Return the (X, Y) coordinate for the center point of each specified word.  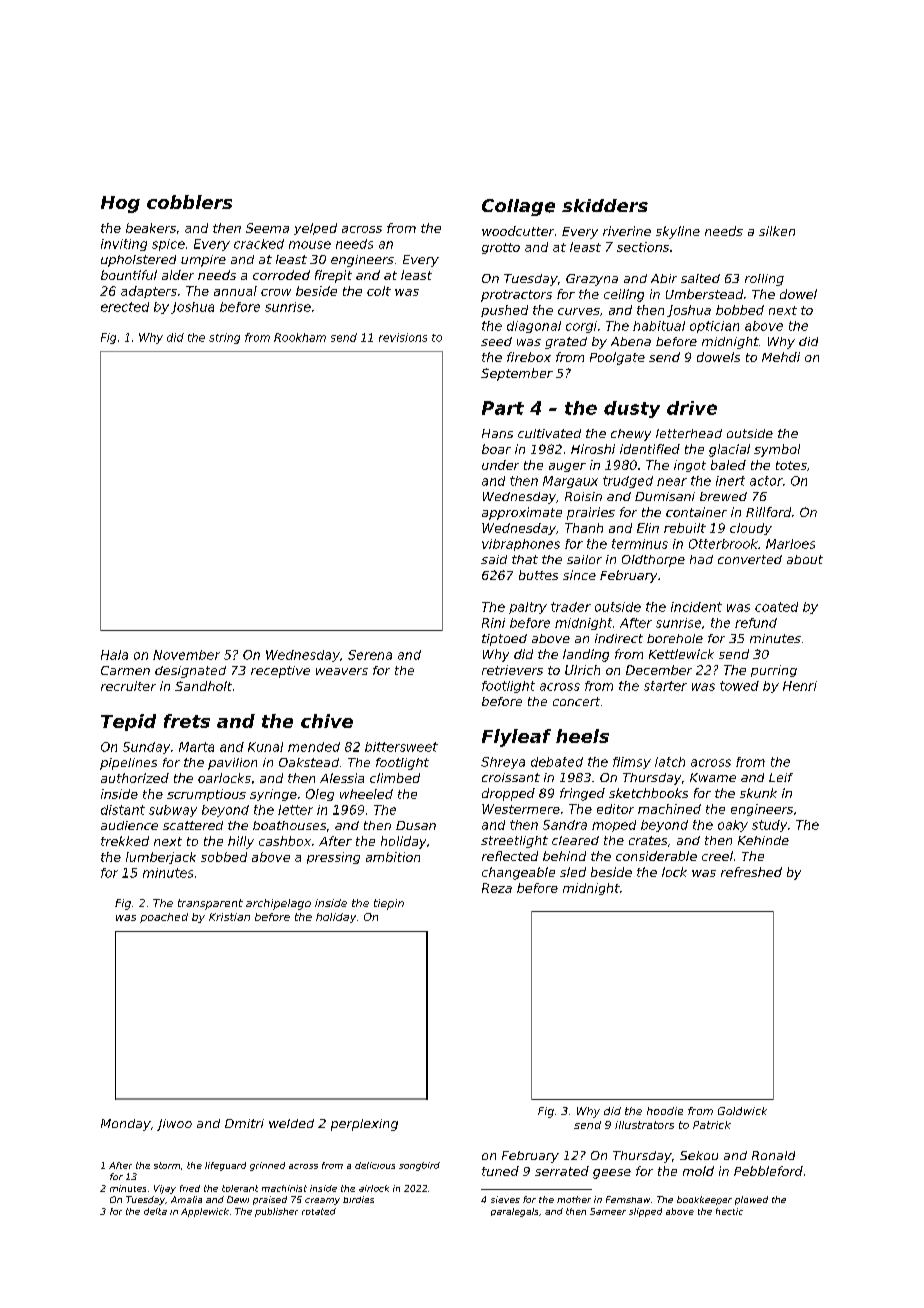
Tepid (128, 722)
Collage (518, 207)
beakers (151, 228)
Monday (126, 1125)
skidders (605, 205)
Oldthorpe (653, 561)
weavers (342, 671)
